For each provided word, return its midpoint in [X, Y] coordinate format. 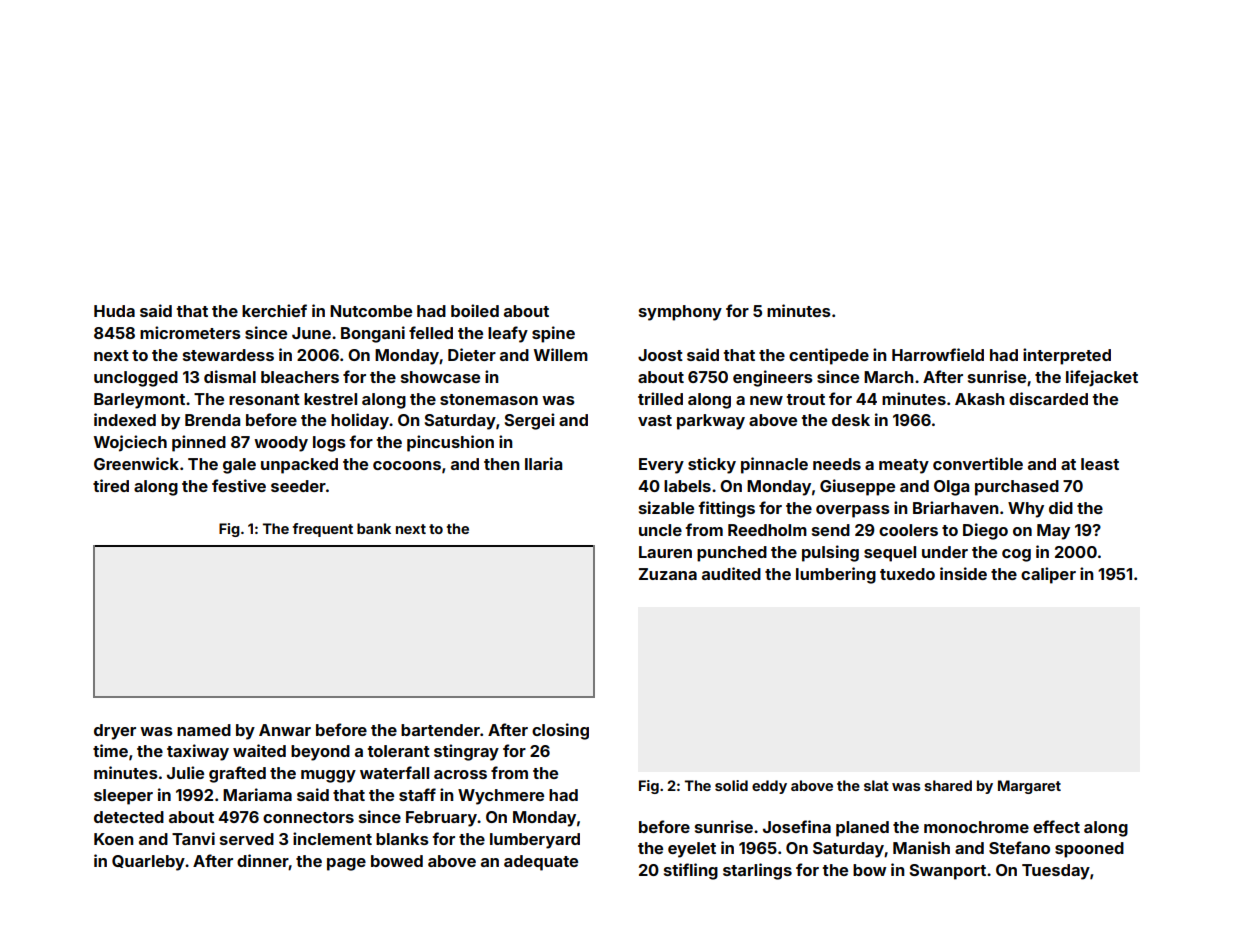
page [346, 864]
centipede [829, 356]
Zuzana [668, 574]
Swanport [948, 872]
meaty [904, 466]
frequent [323, 530]
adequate [541, 863]
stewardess [228, 355]
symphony [680, 313]
